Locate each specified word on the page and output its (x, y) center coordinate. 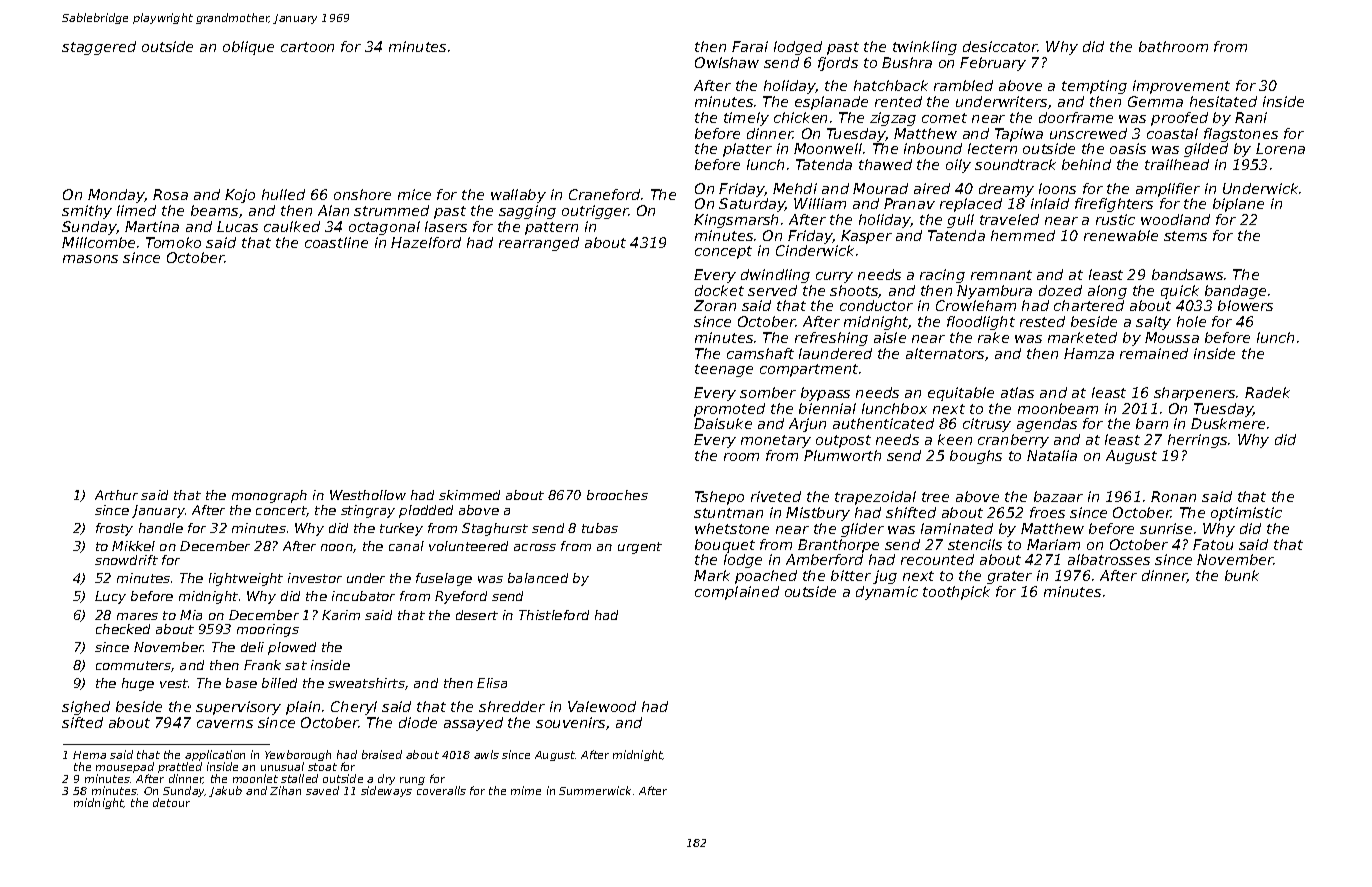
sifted (82, 722)
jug (885, 577)
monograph (269, 496)
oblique (248, 48)
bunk (1242, 575)
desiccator (1000, 46)
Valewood (602, 706)
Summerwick (595, 790)
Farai (750, 46)
